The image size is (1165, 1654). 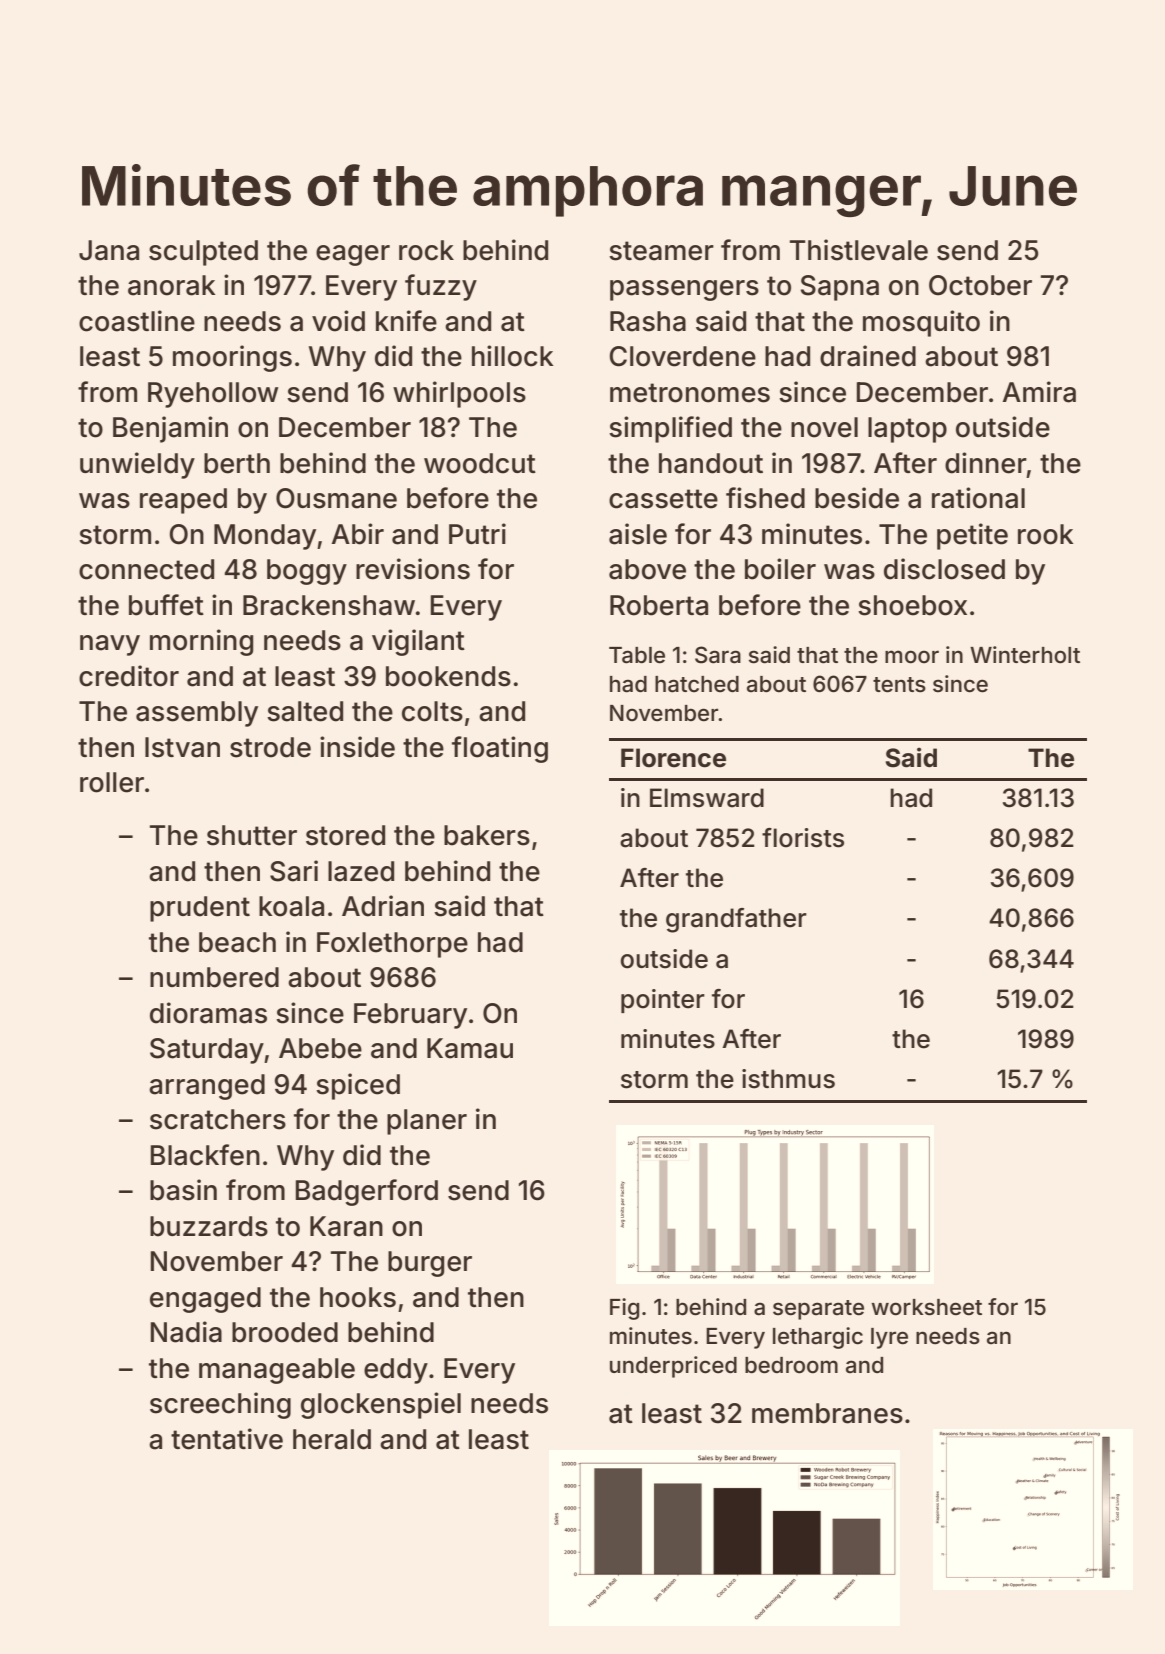 What do you see at coordinates (673, 1367) in the document?
I see `underpriced` at bounding box center [673, 1367].
